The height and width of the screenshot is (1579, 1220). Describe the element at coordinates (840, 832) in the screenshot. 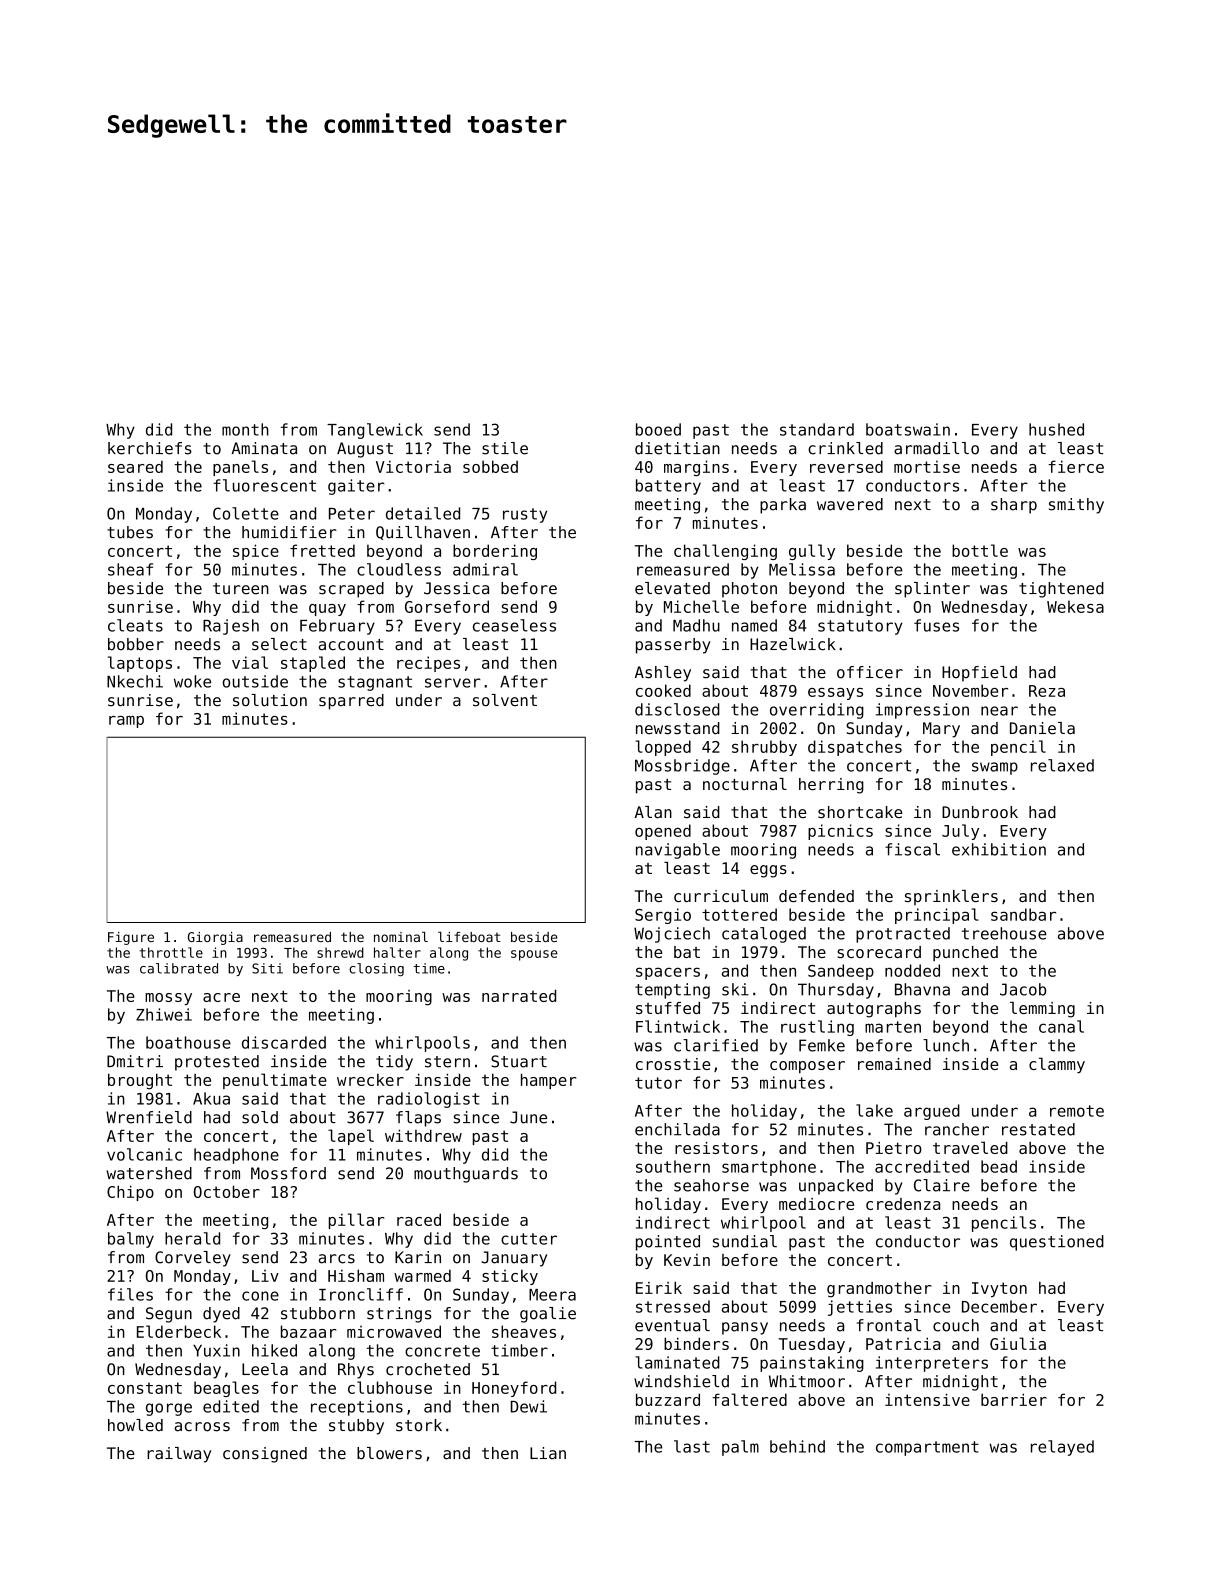

I see `picnics` at that location.
